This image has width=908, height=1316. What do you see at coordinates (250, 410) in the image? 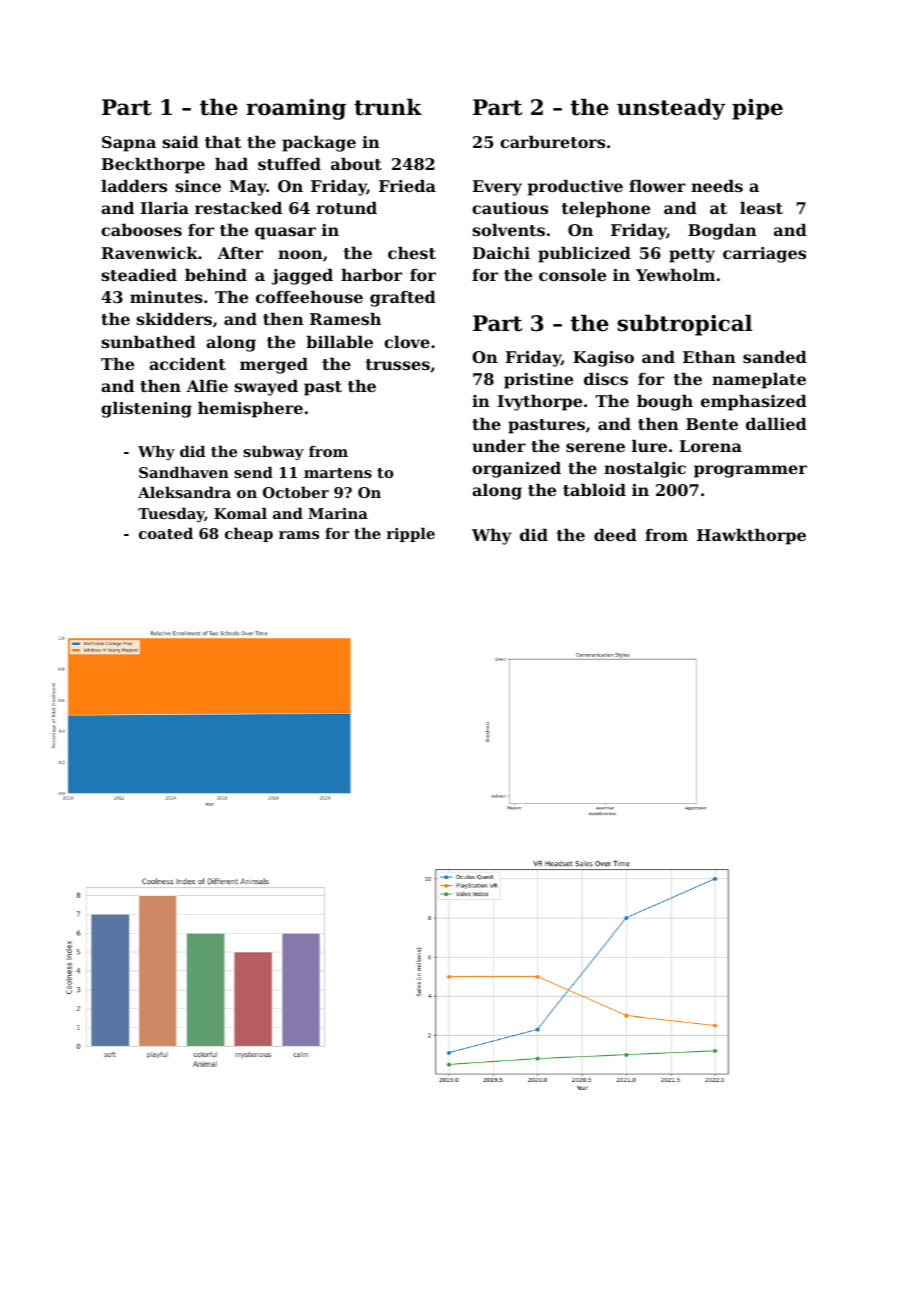
I see `hemisphere` at bounding box center [250, 410].
